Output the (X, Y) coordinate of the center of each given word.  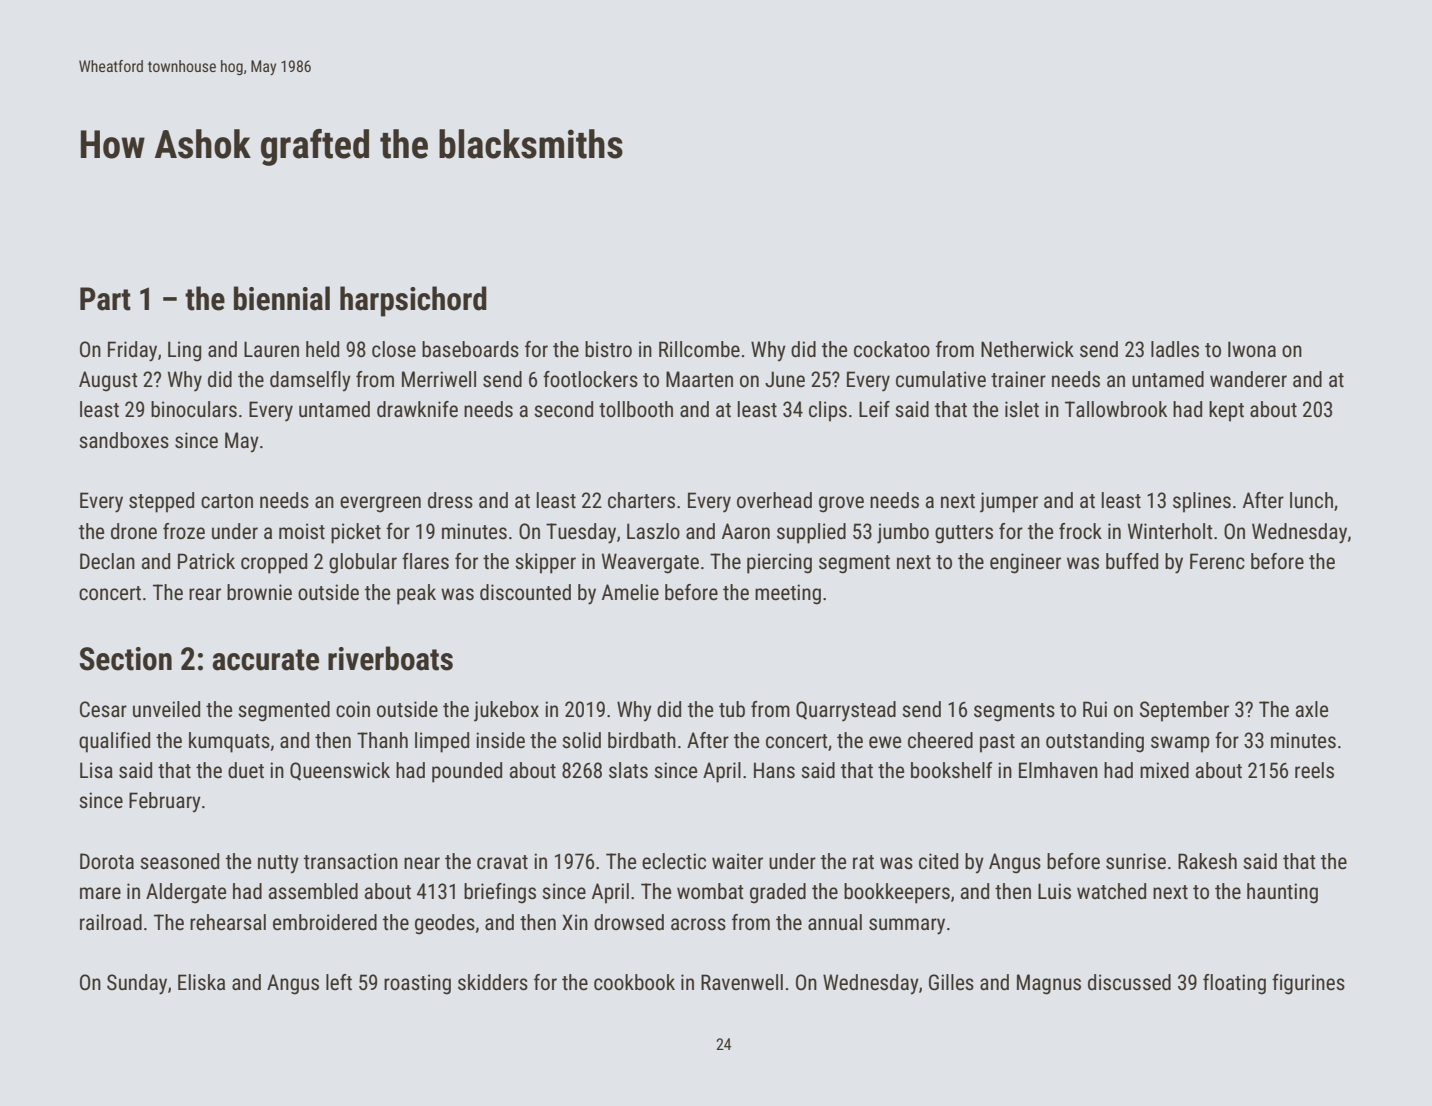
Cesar (103, 709)
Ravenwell (742, 982)
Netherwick (1027, 349)
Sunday (137, 984)
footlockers (590, 379)
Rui (1095, 709)
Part (105, 299)
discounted (525, 592)
